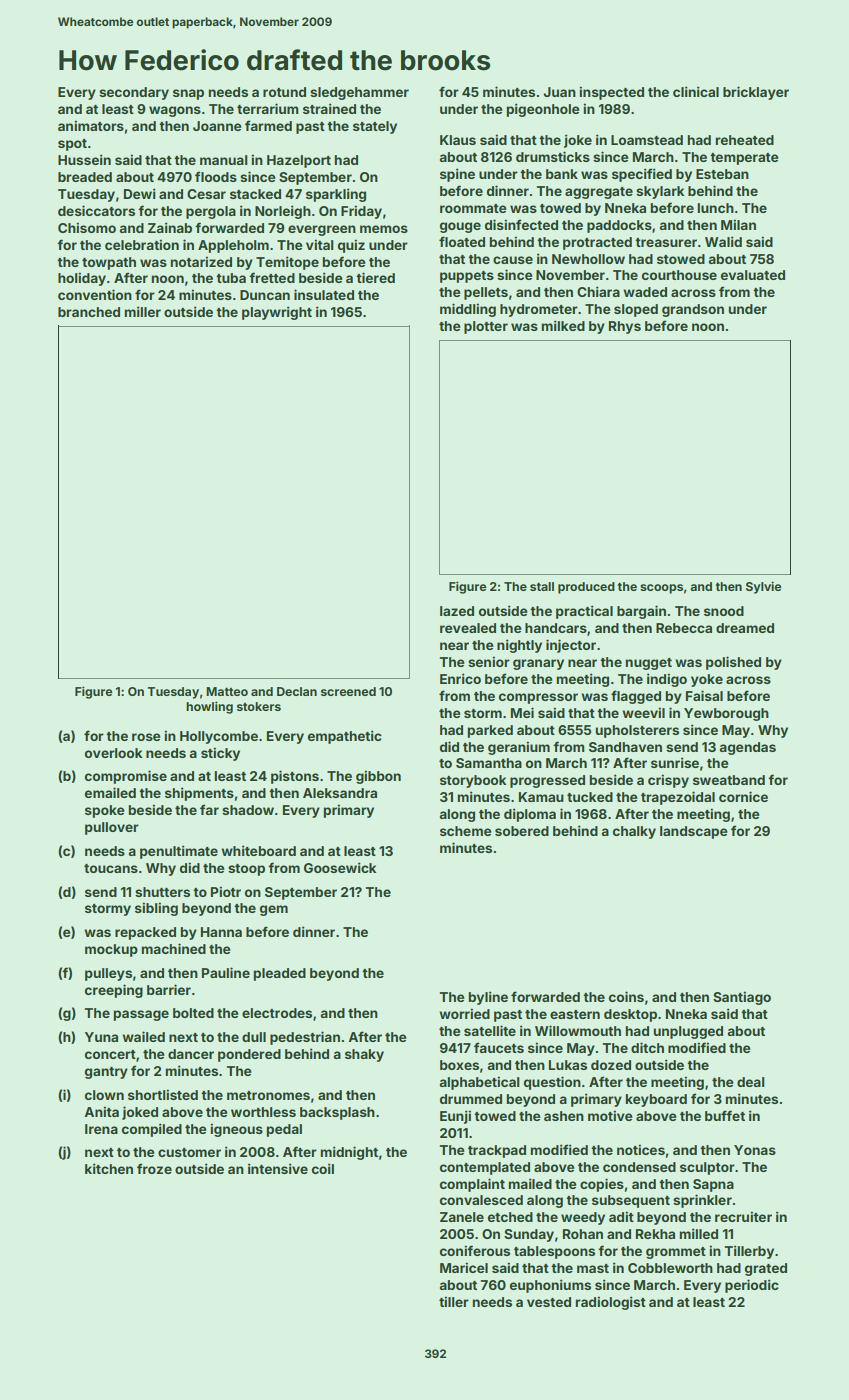 This page has height=1400, width=849. What do you see at coordinates (756, 93) in the page?
I see `bricklayer` at bounding box center [756, 93].
